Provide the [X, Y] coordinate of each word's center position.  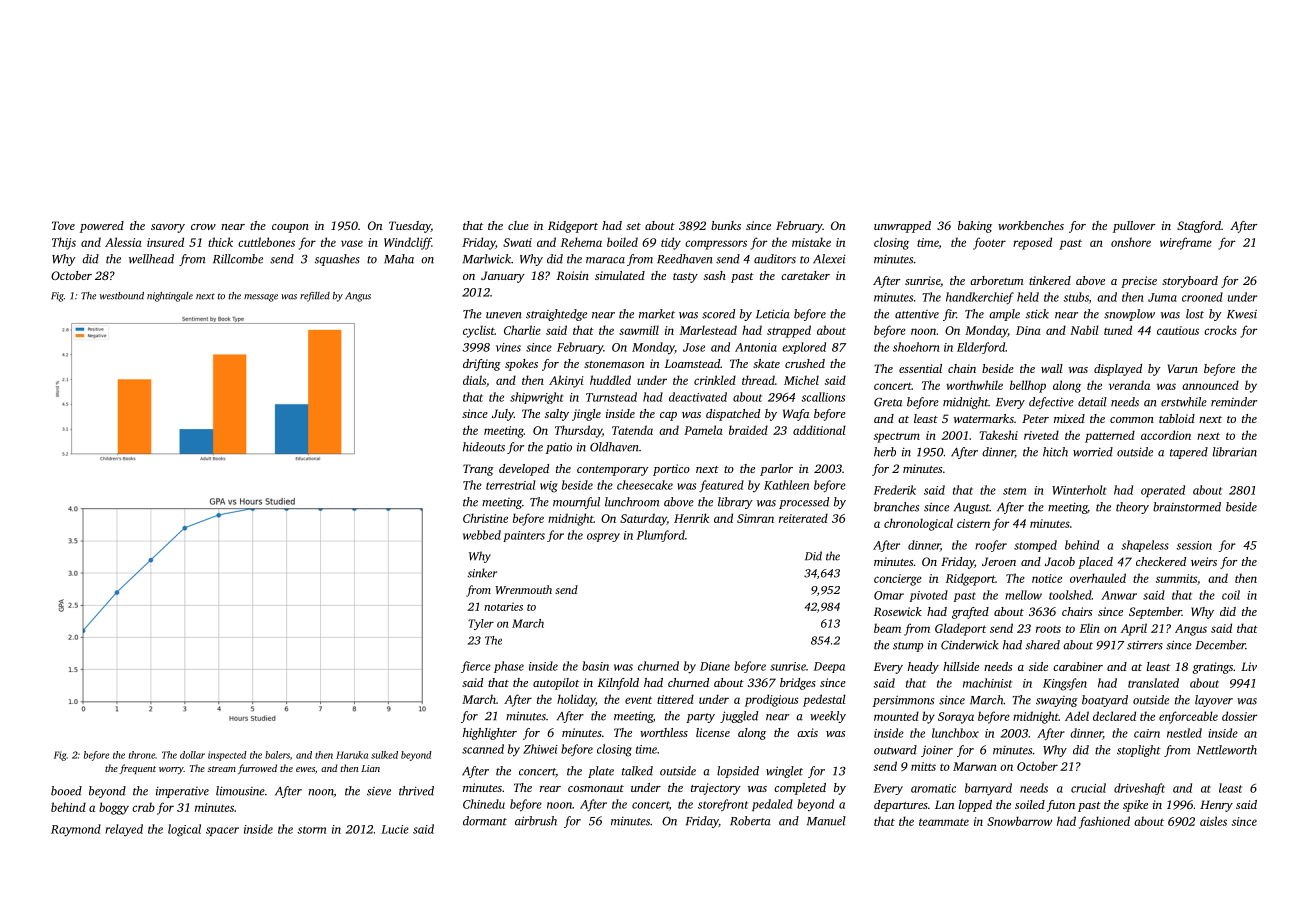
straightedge [556, 315]
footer [989, 243]
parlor [776, 470]
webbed [482, 535]
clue [518, 225]
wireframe [1186, 243]
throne [141, 755]
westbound [122, 296]
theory [1132, 508]
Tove [63, 225]
